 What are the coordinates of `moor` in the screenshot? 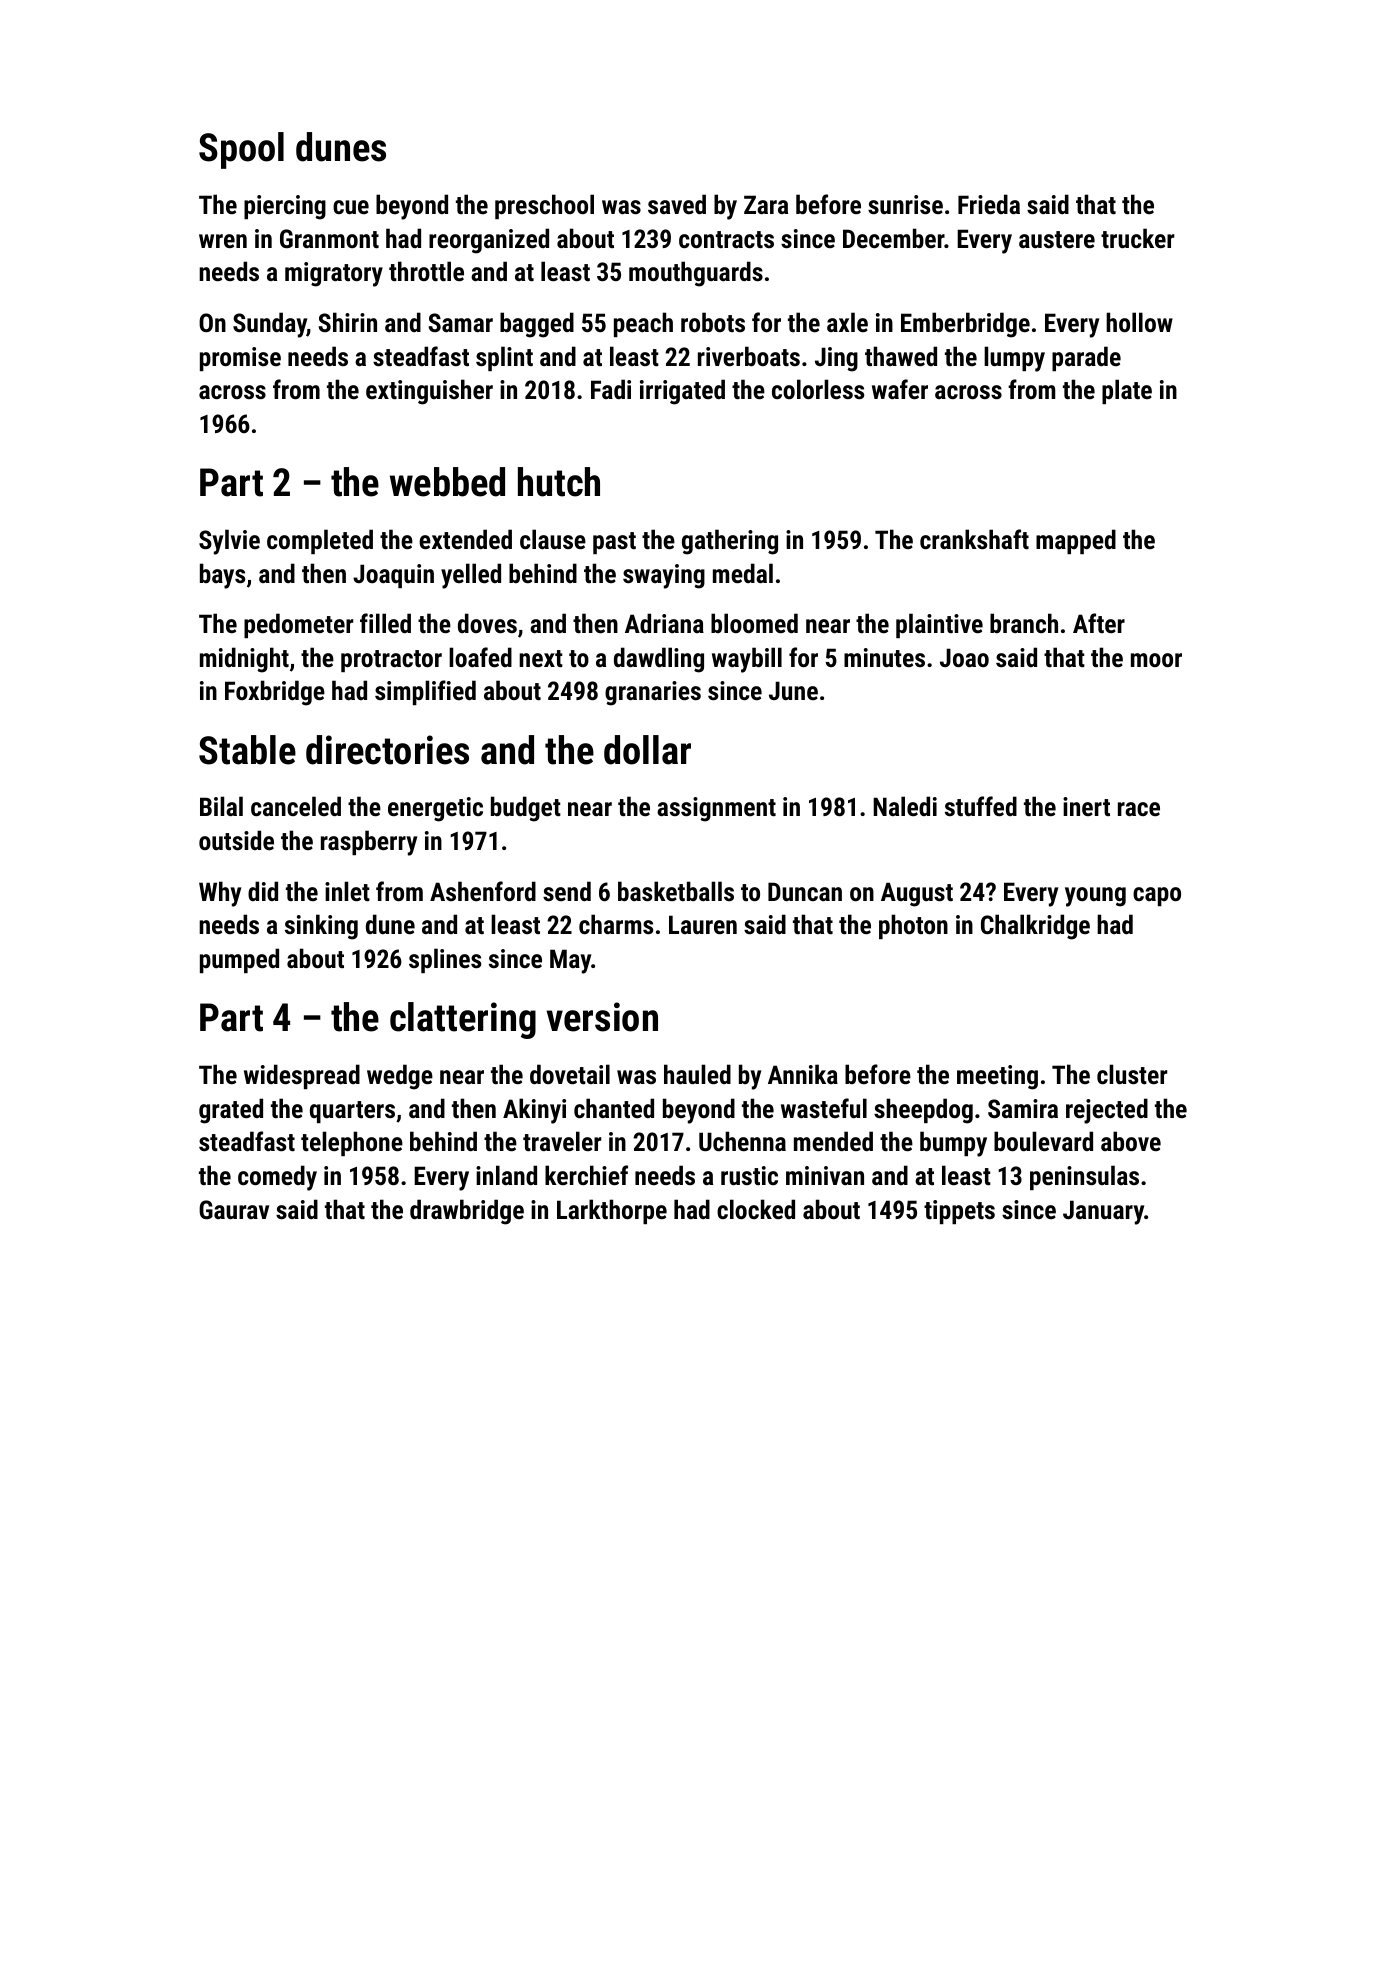 It's located at (1156, 660).
